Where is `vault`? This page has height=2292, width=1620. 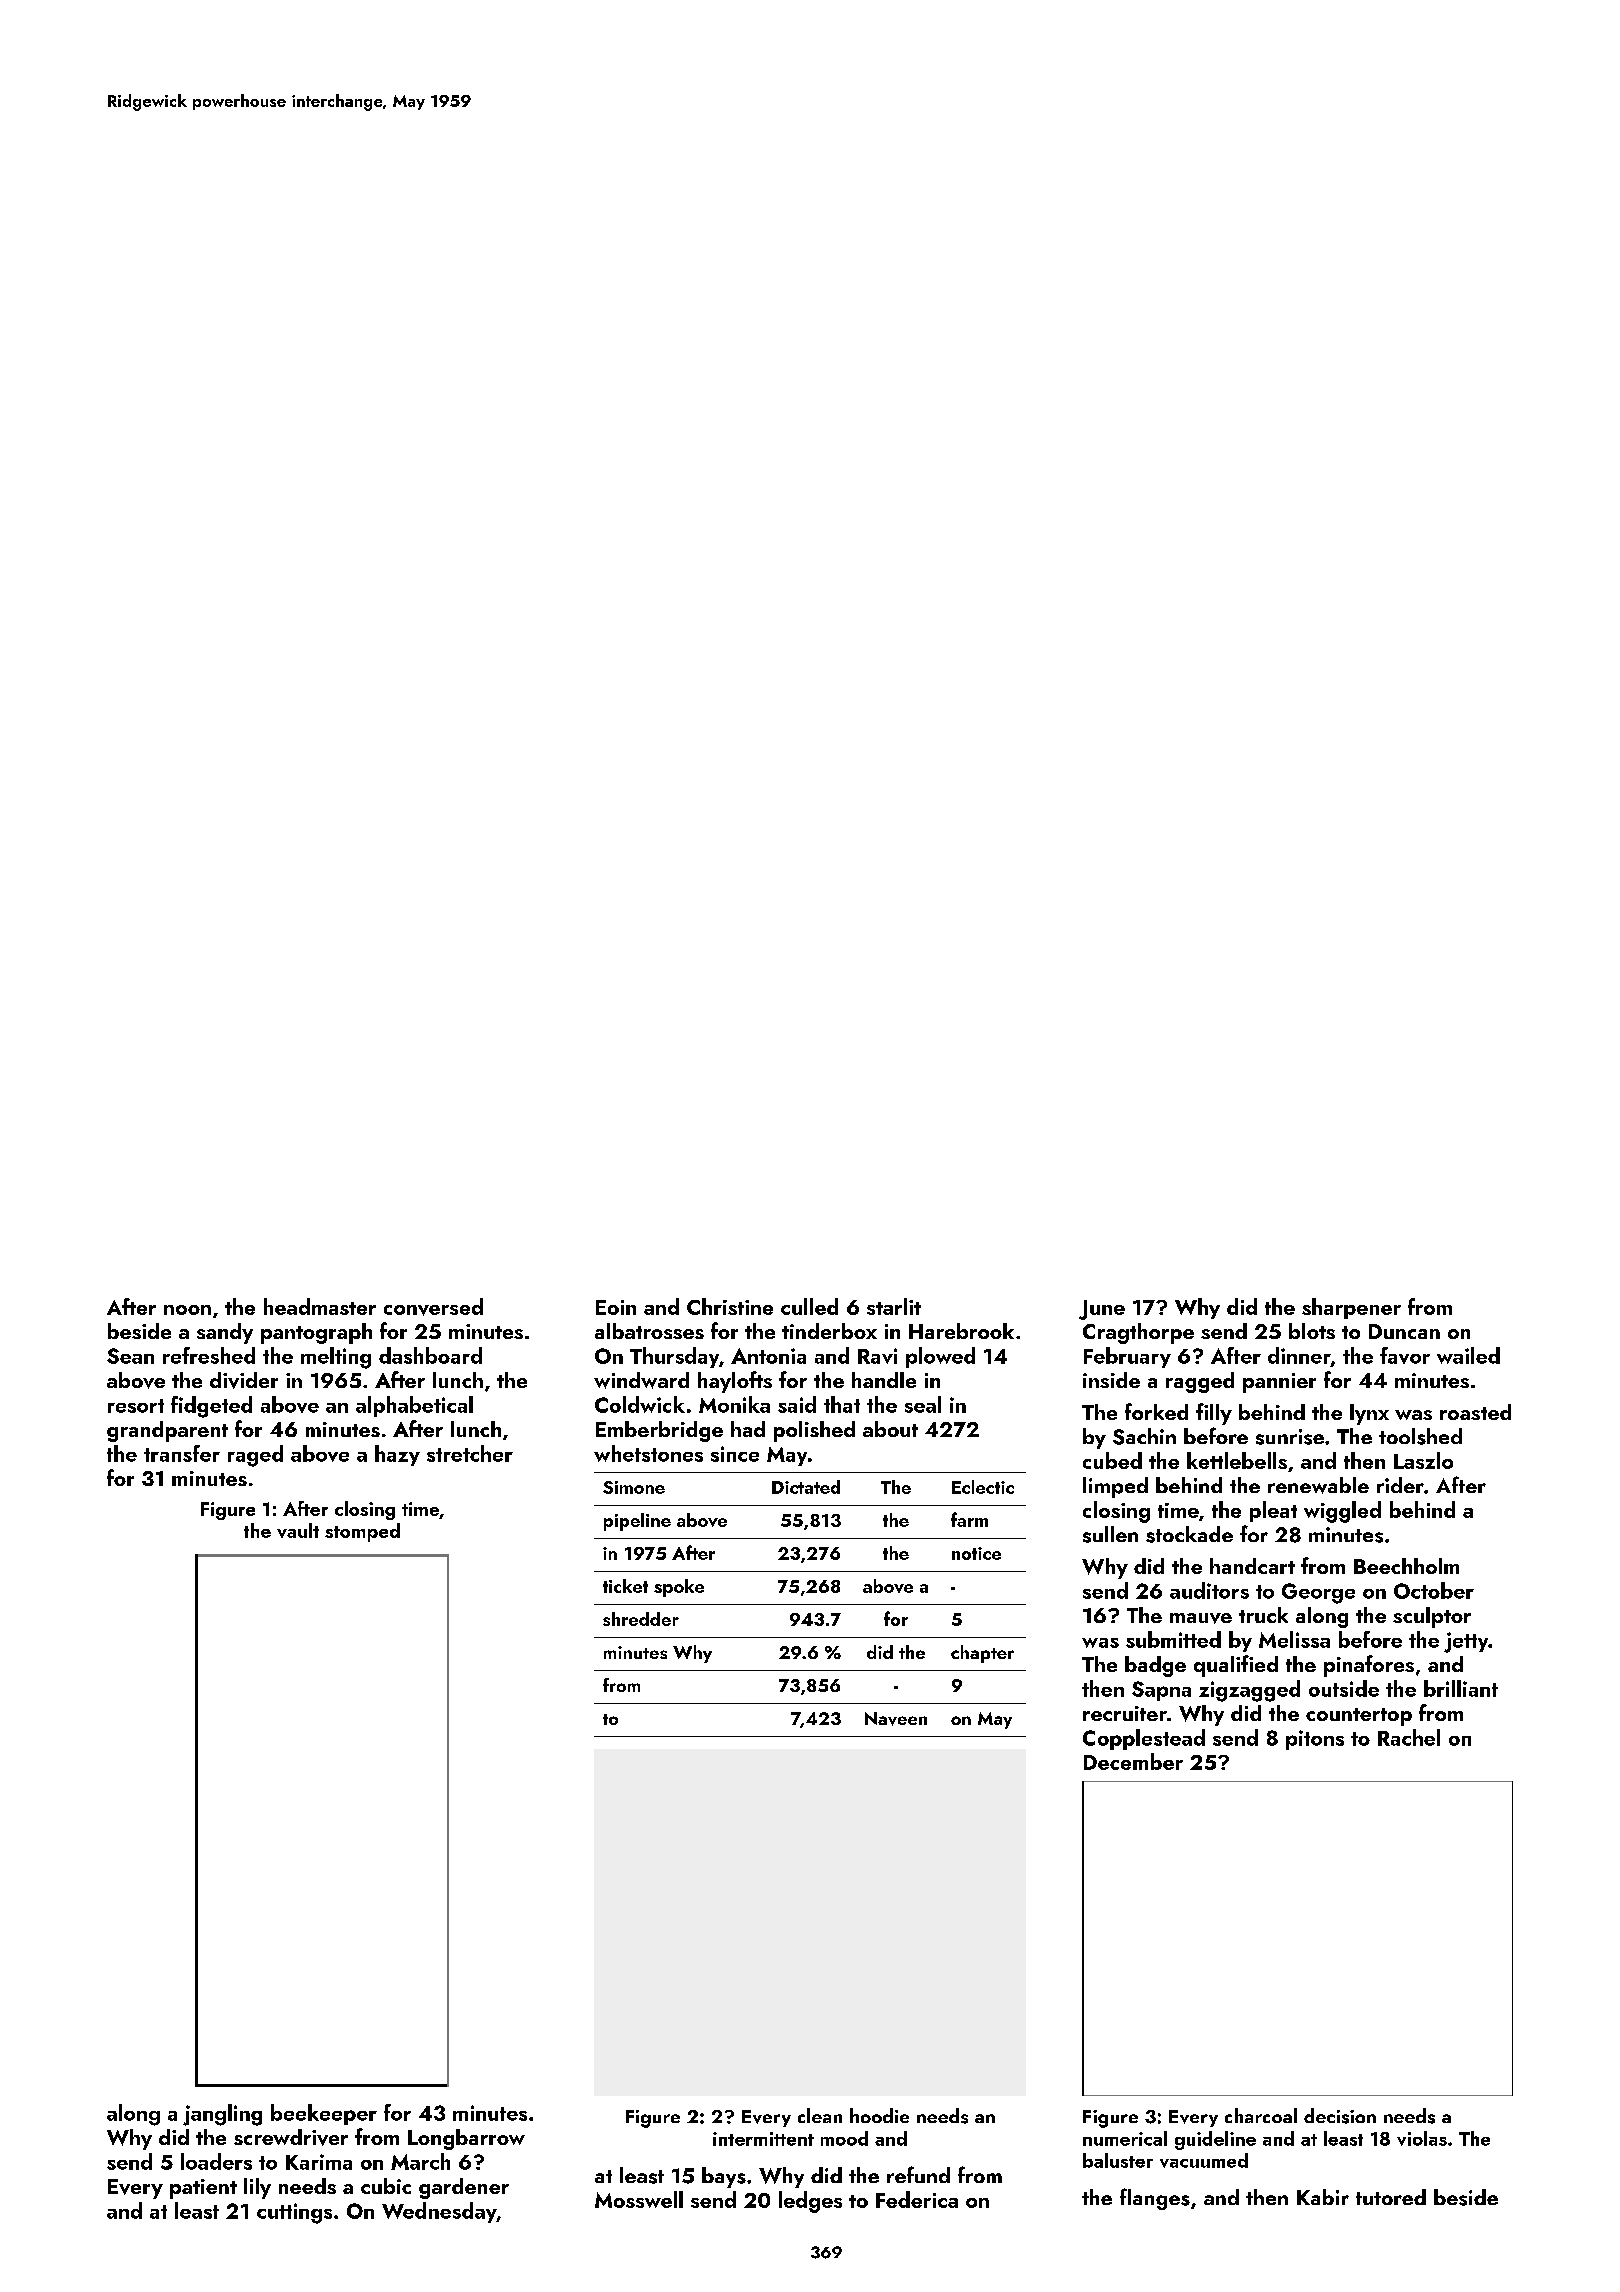
vault is located at coordinates (298, 1530).
